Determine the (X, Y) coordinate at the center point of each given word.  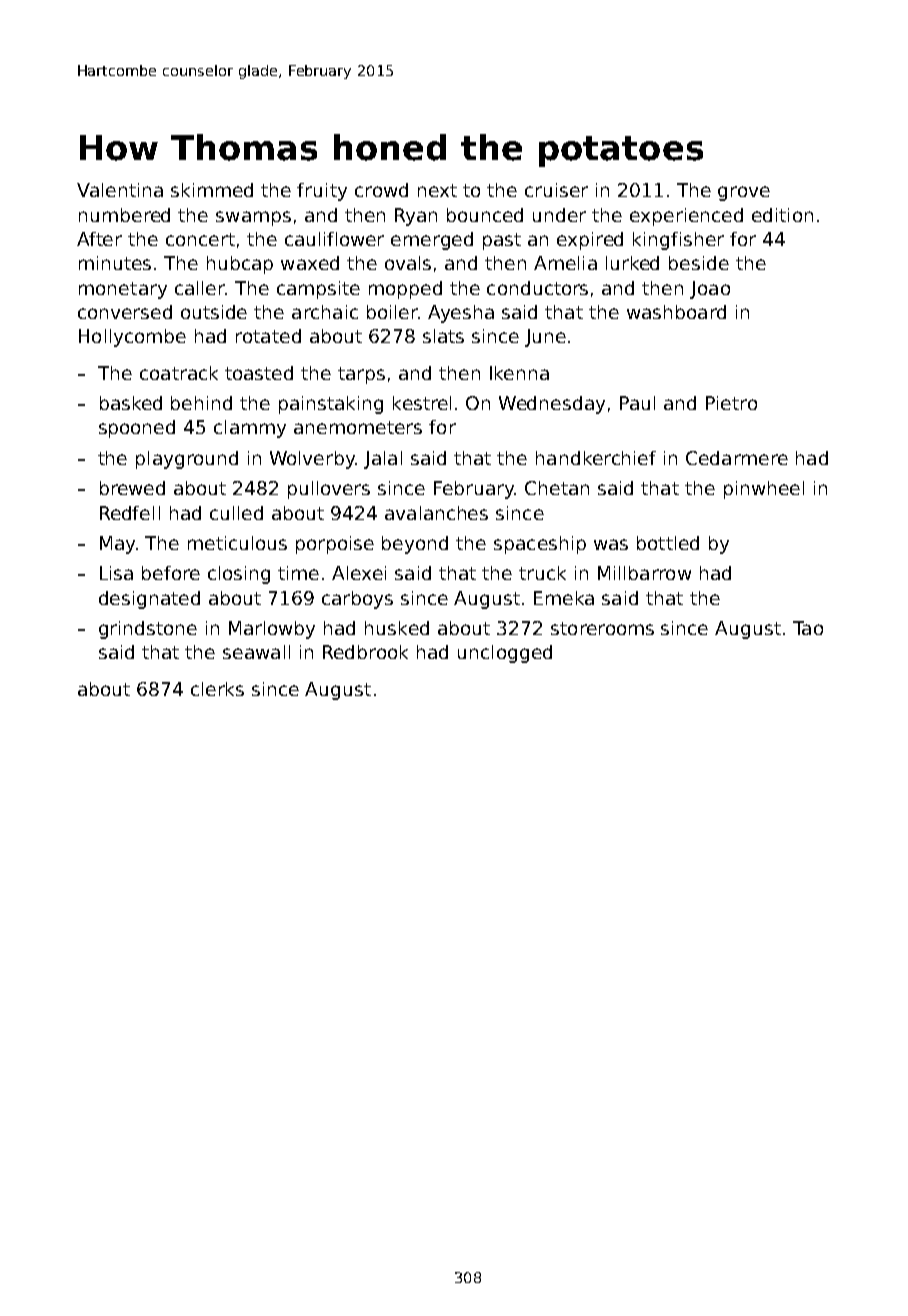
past (502, 241)
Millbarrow (644, 573)
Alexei (359, 573)
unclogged (505, 654)
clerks (217, 689)
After (99, 239)
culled (236, 513)
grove (744, 193)
